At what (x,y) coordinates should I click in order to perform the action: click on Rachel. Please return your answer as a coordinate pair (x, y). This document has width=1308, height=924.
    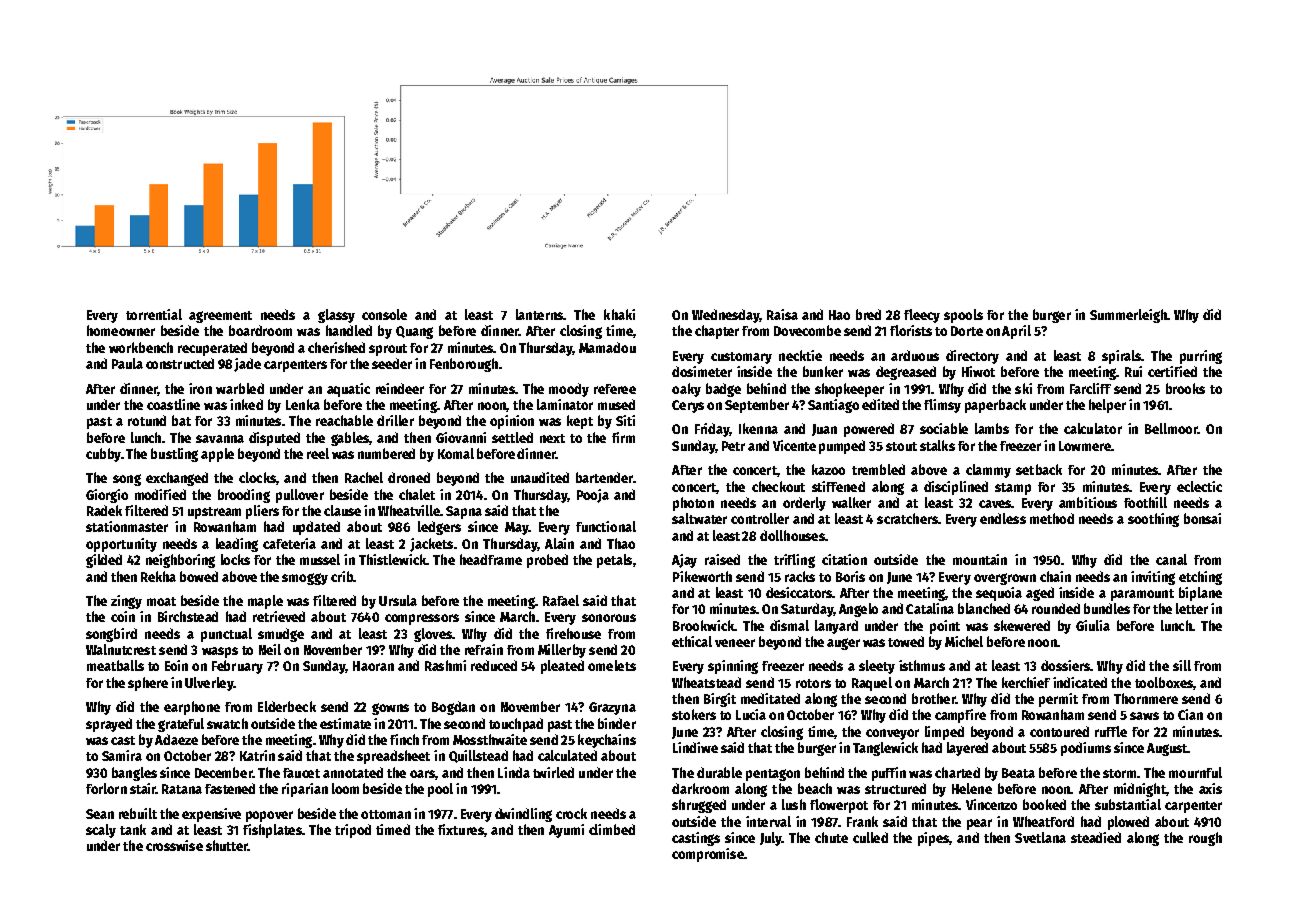
    Looking at the image, I should click on (364, 477).
